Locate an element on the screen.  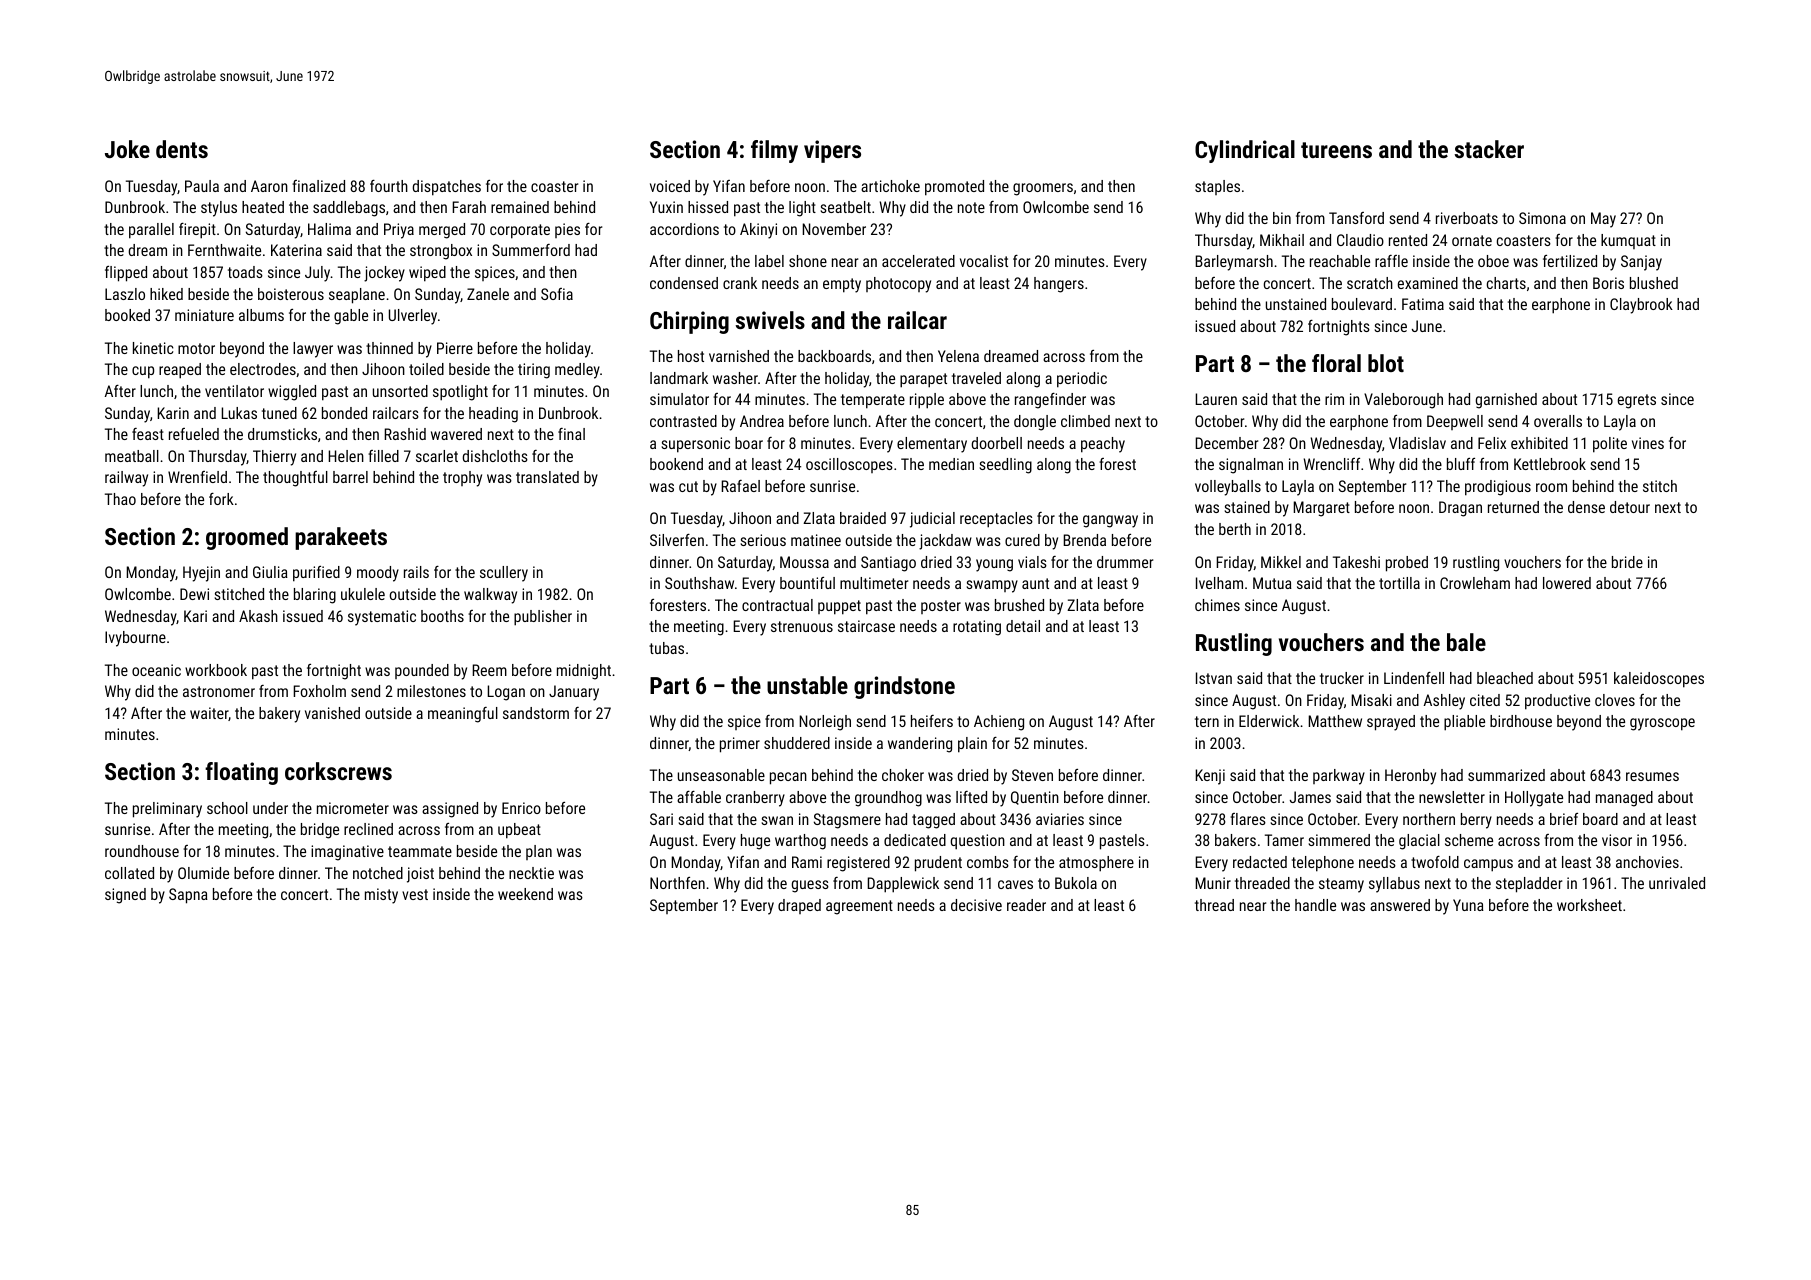
rotating is located at coordinates (977, 628).
